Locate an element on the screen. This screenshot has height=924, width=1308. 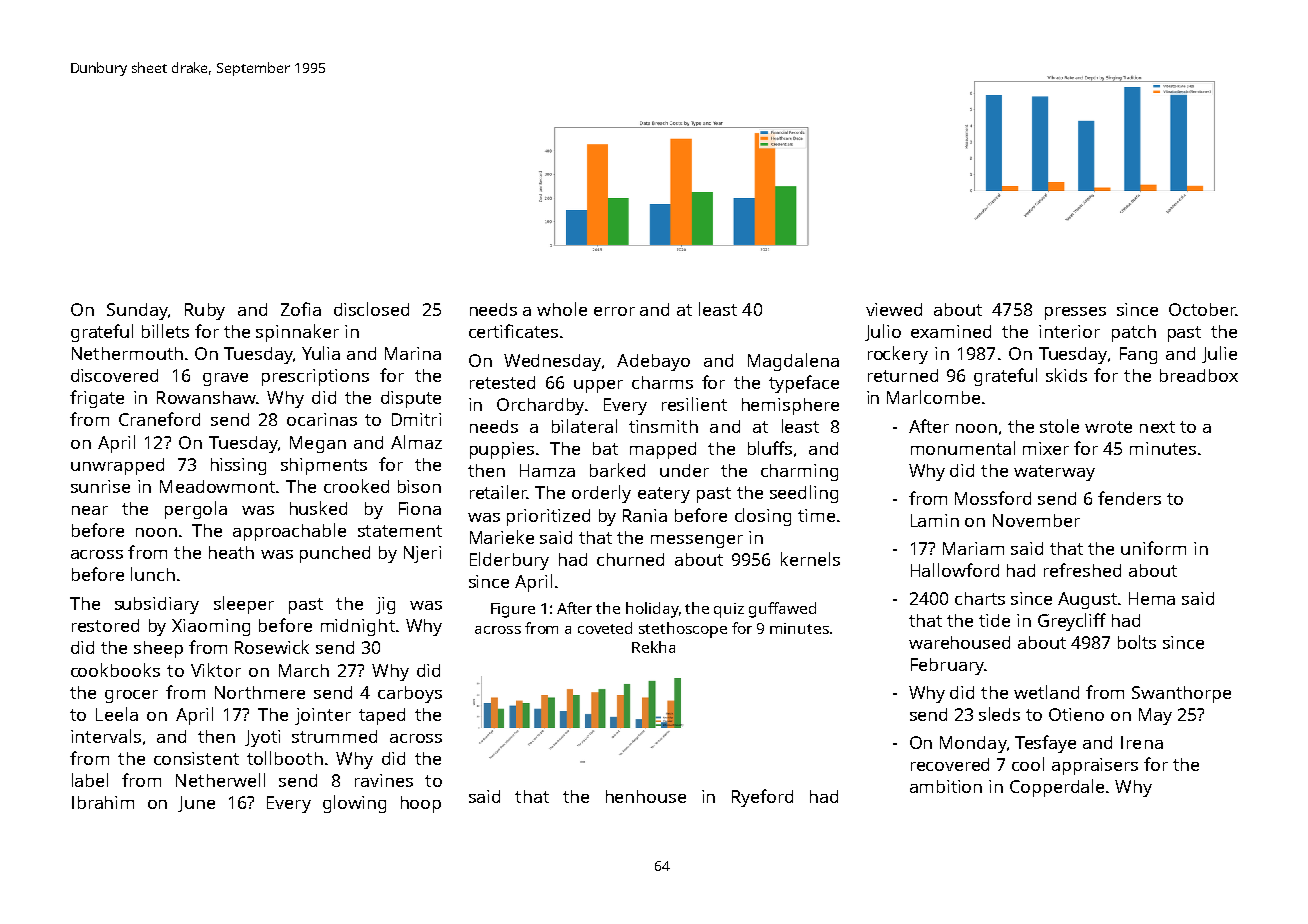
Marieke is located at coordinates (502, 537).
